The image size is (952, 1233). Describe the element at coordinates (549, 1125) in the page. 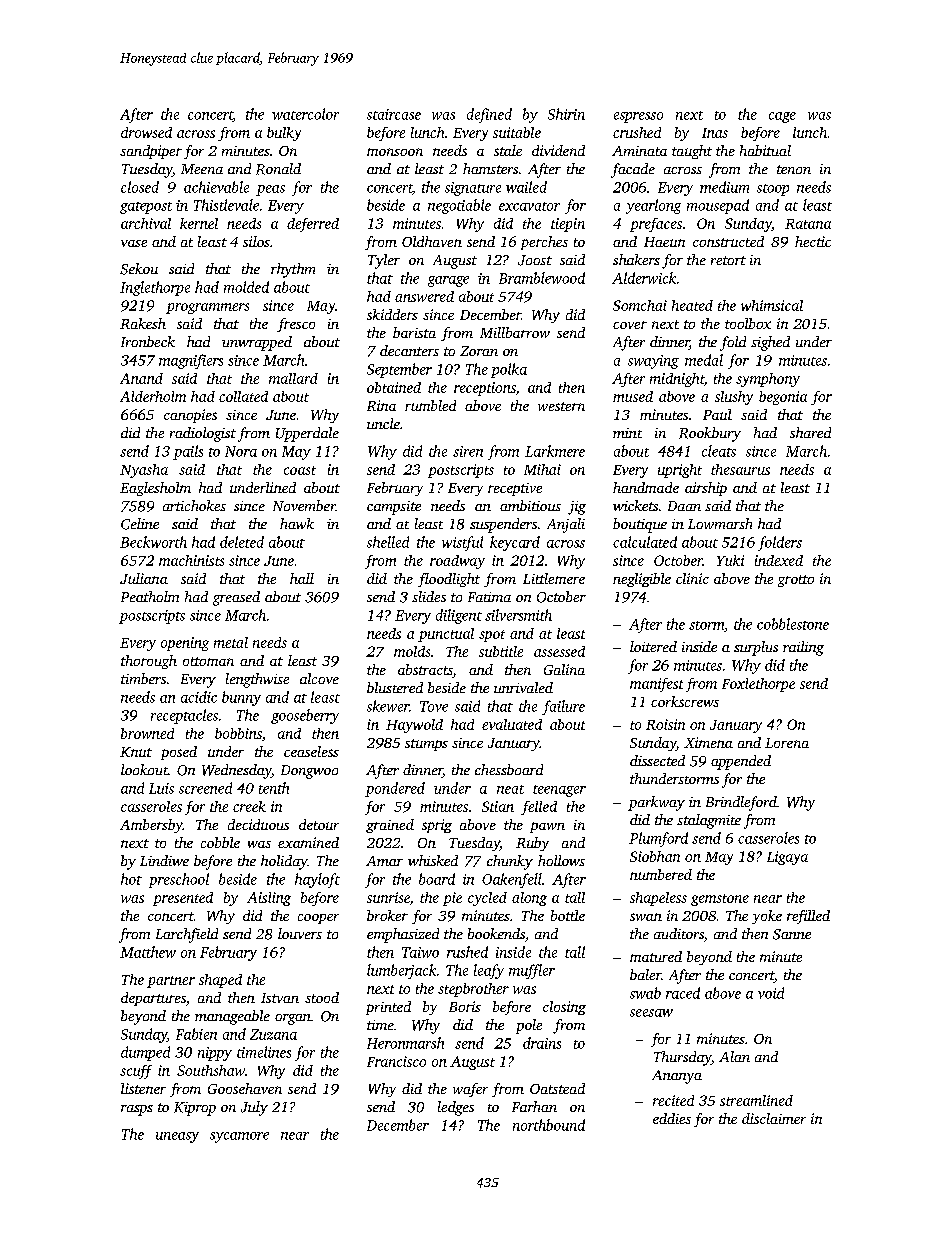

I see `northbound` at that location.
